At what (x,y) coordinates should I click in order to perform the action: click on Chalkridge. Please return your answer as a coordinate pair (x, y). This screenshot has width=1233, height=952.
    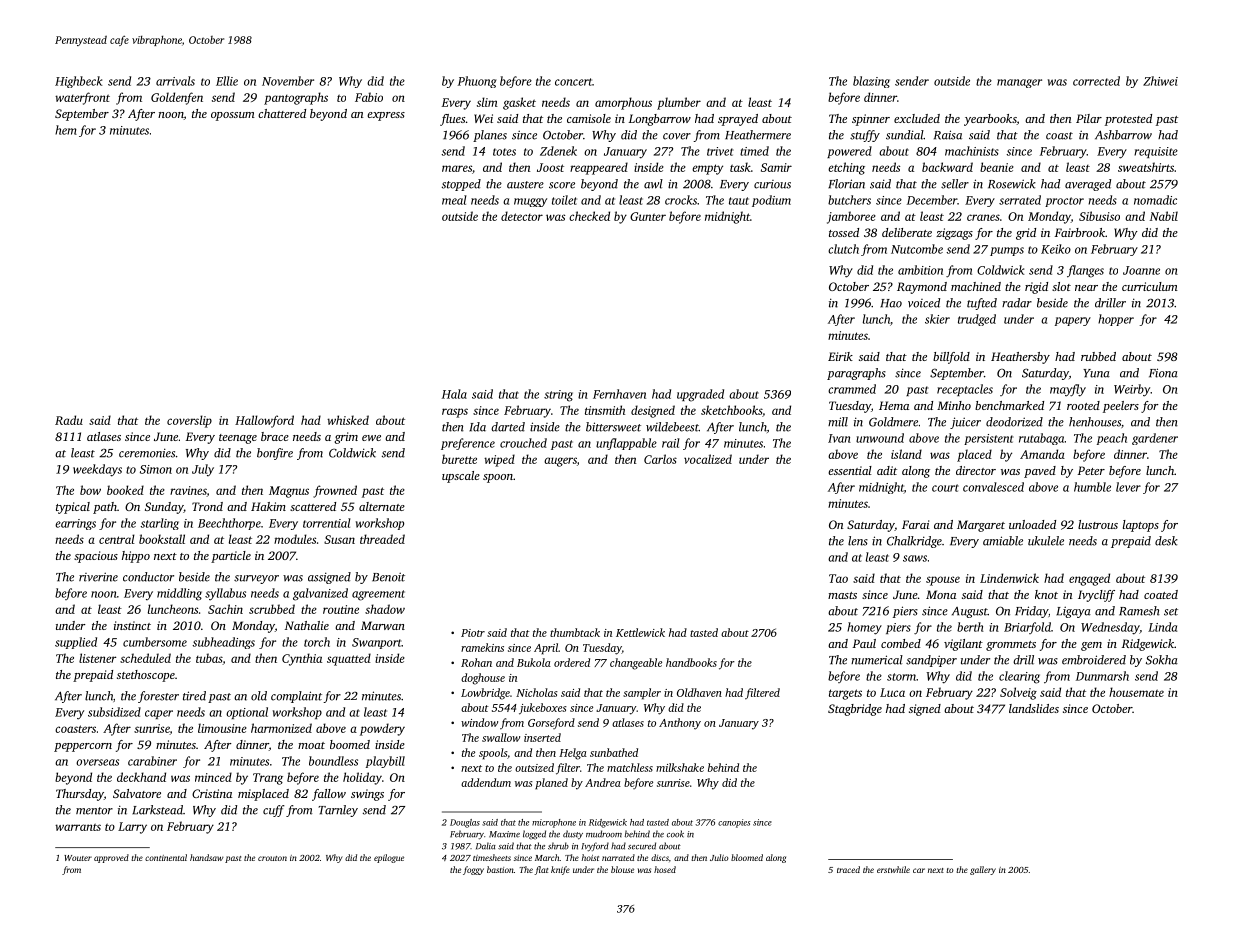
    Looking at the image, I should click on (914, 542).
